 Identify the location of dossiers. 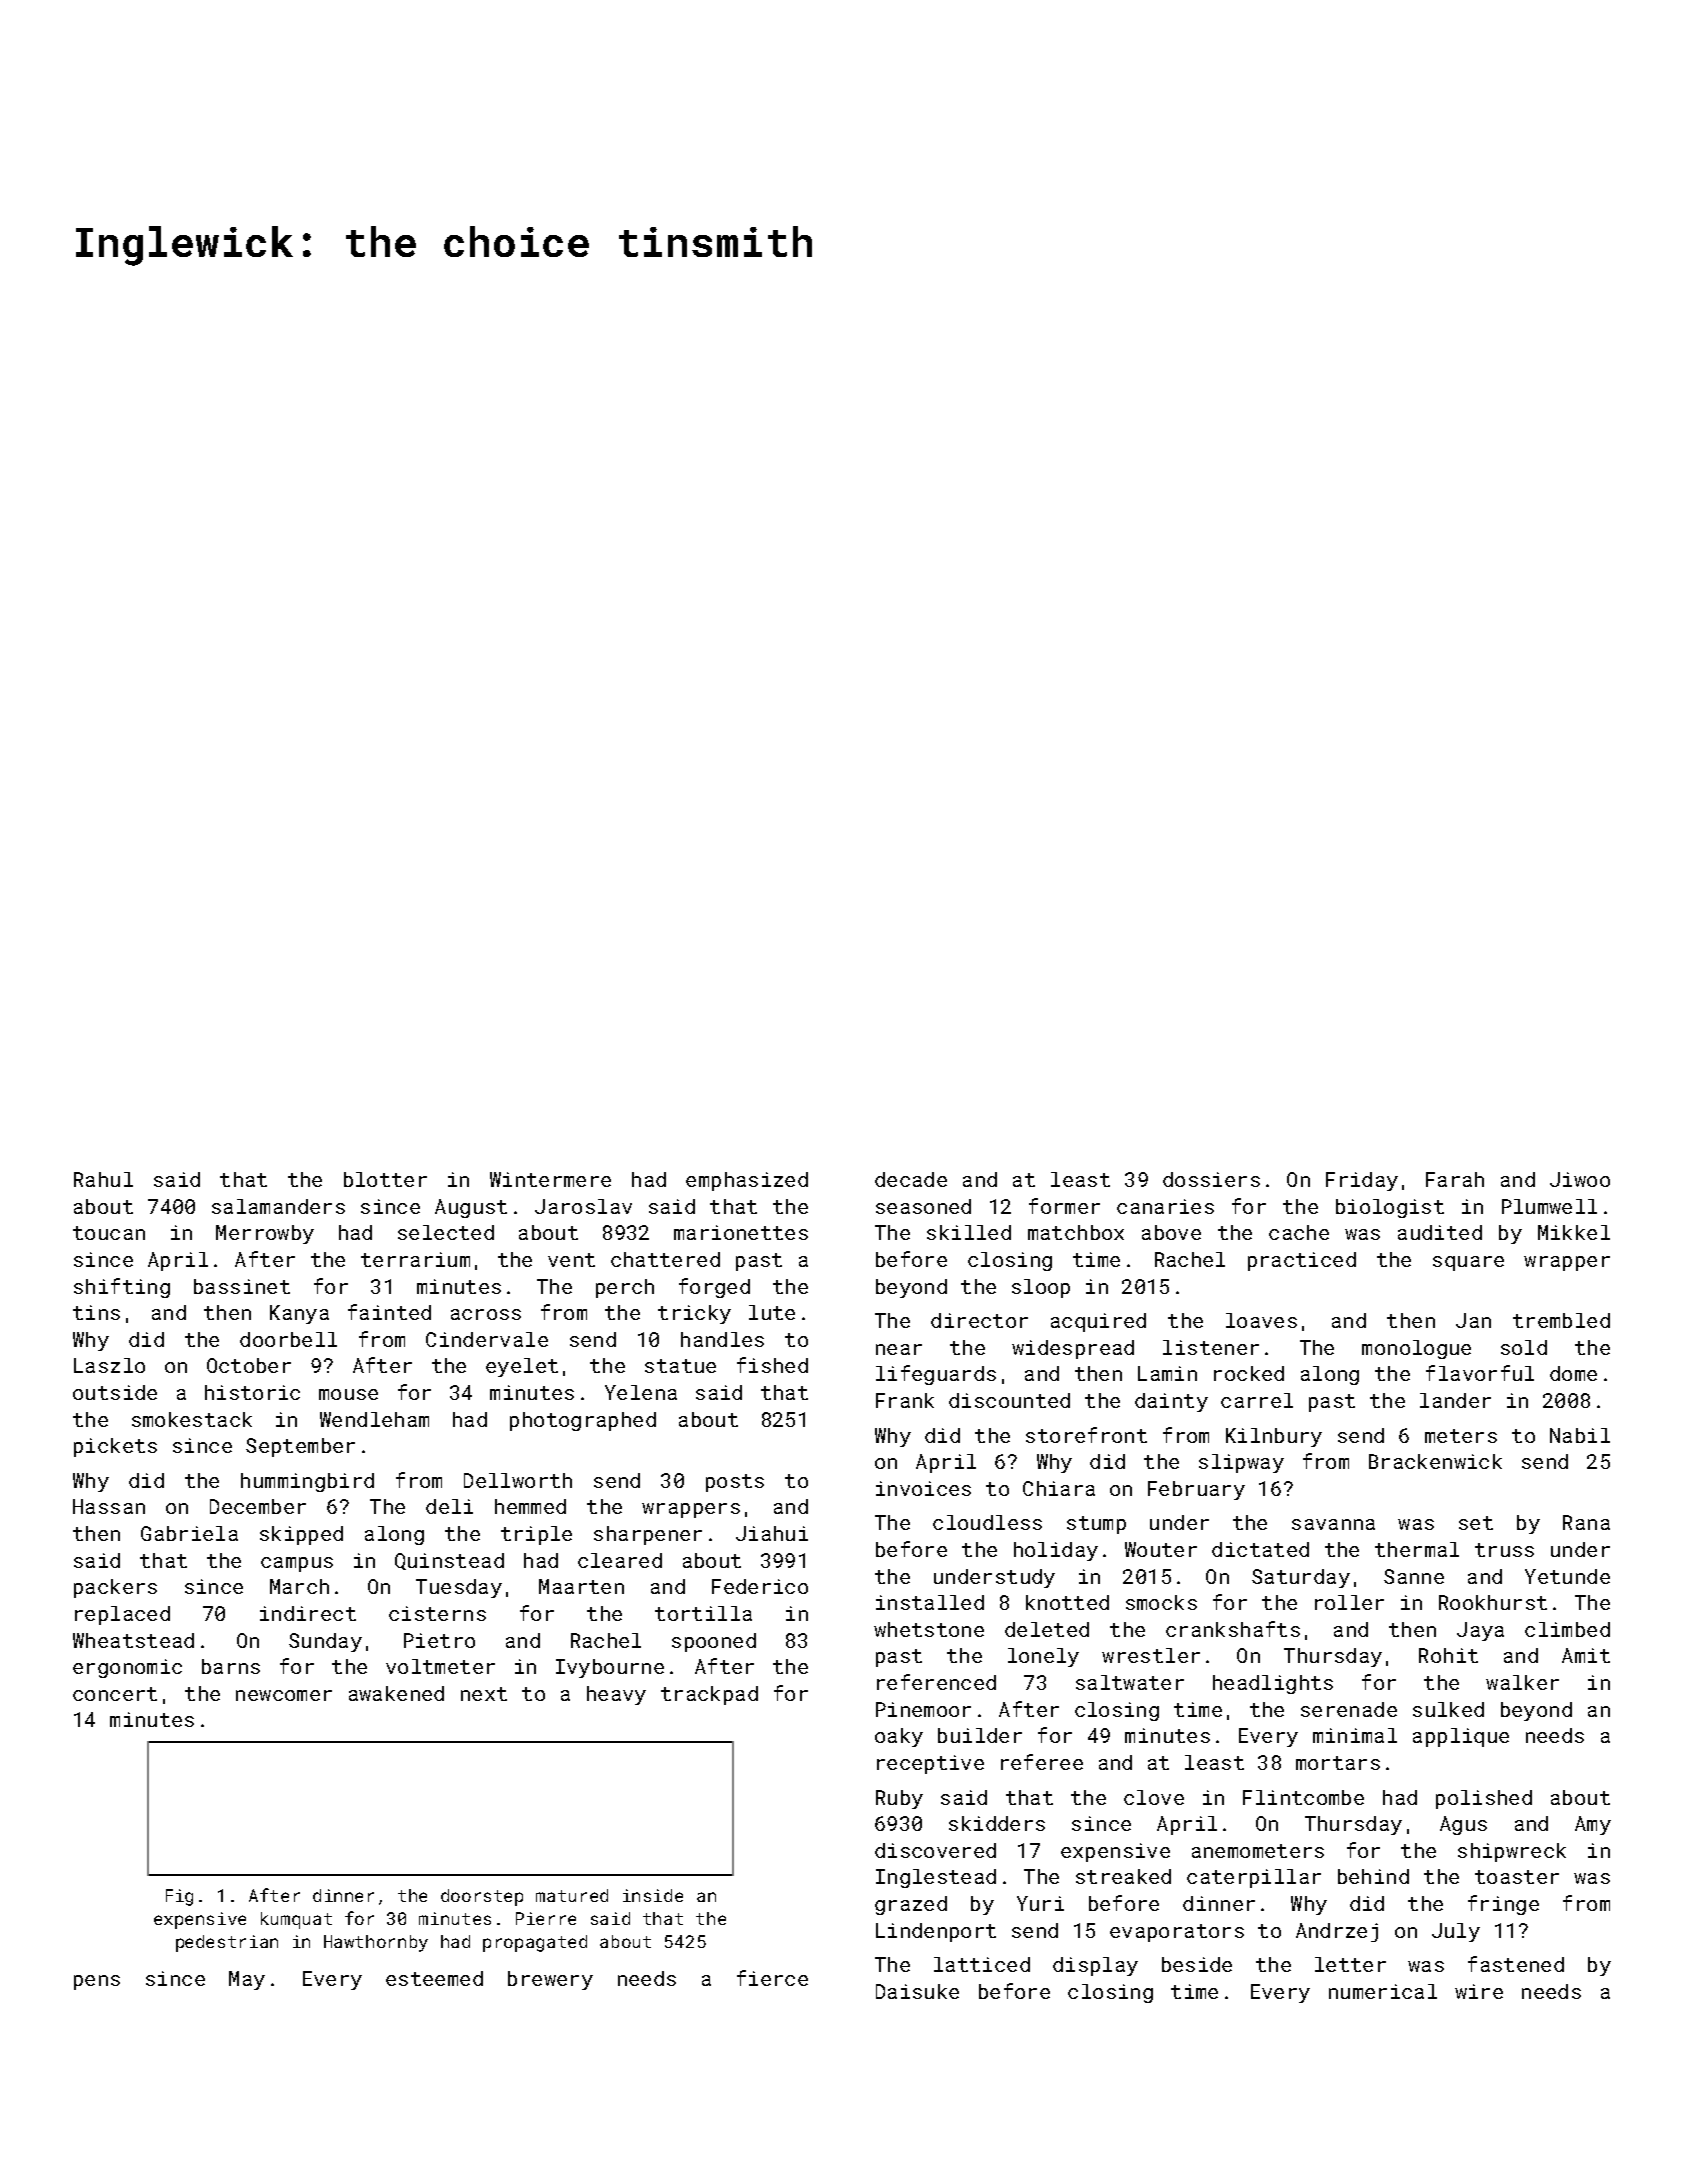
(1211, 1179).
